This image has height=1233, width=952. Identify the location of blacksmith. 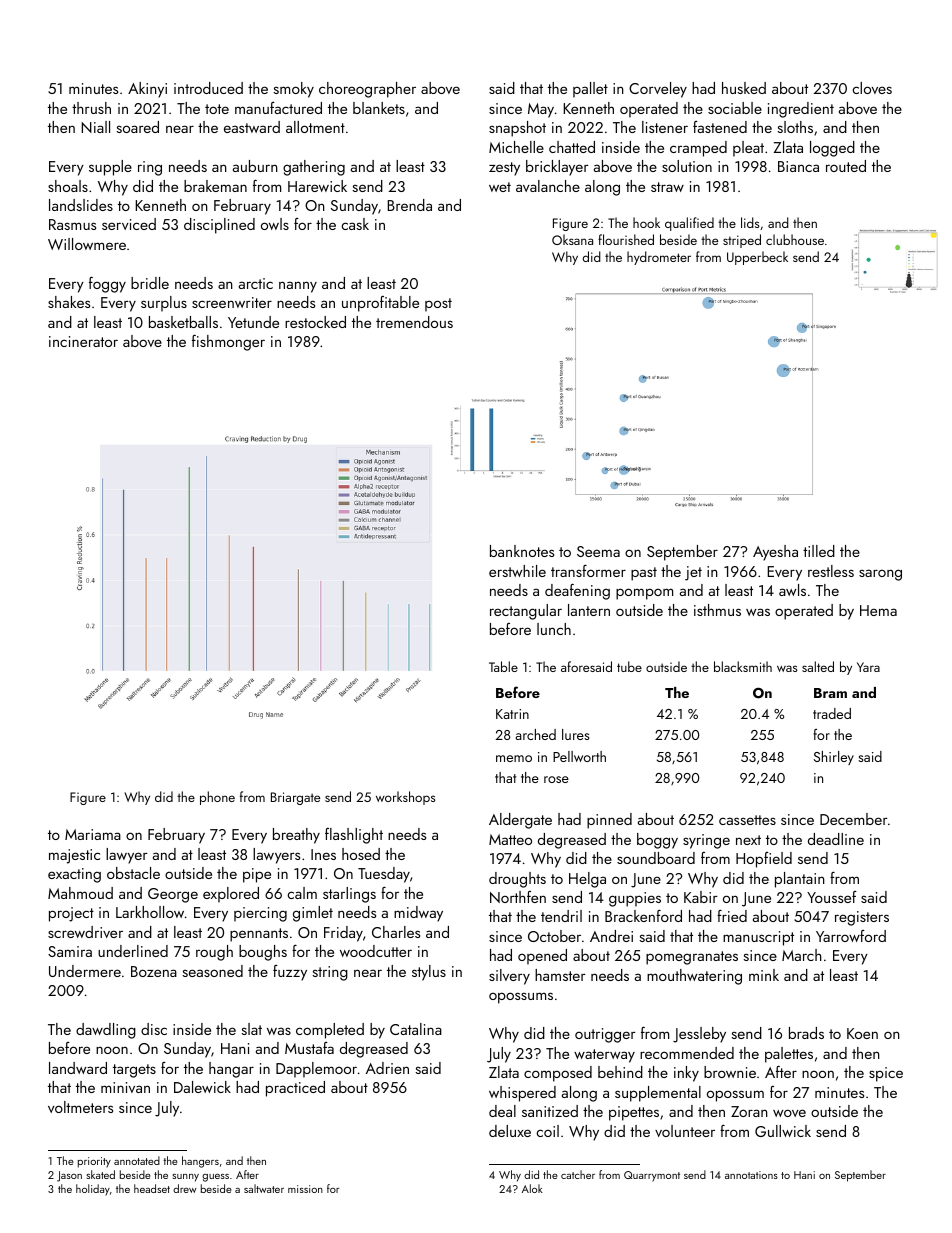
(743, 666).
